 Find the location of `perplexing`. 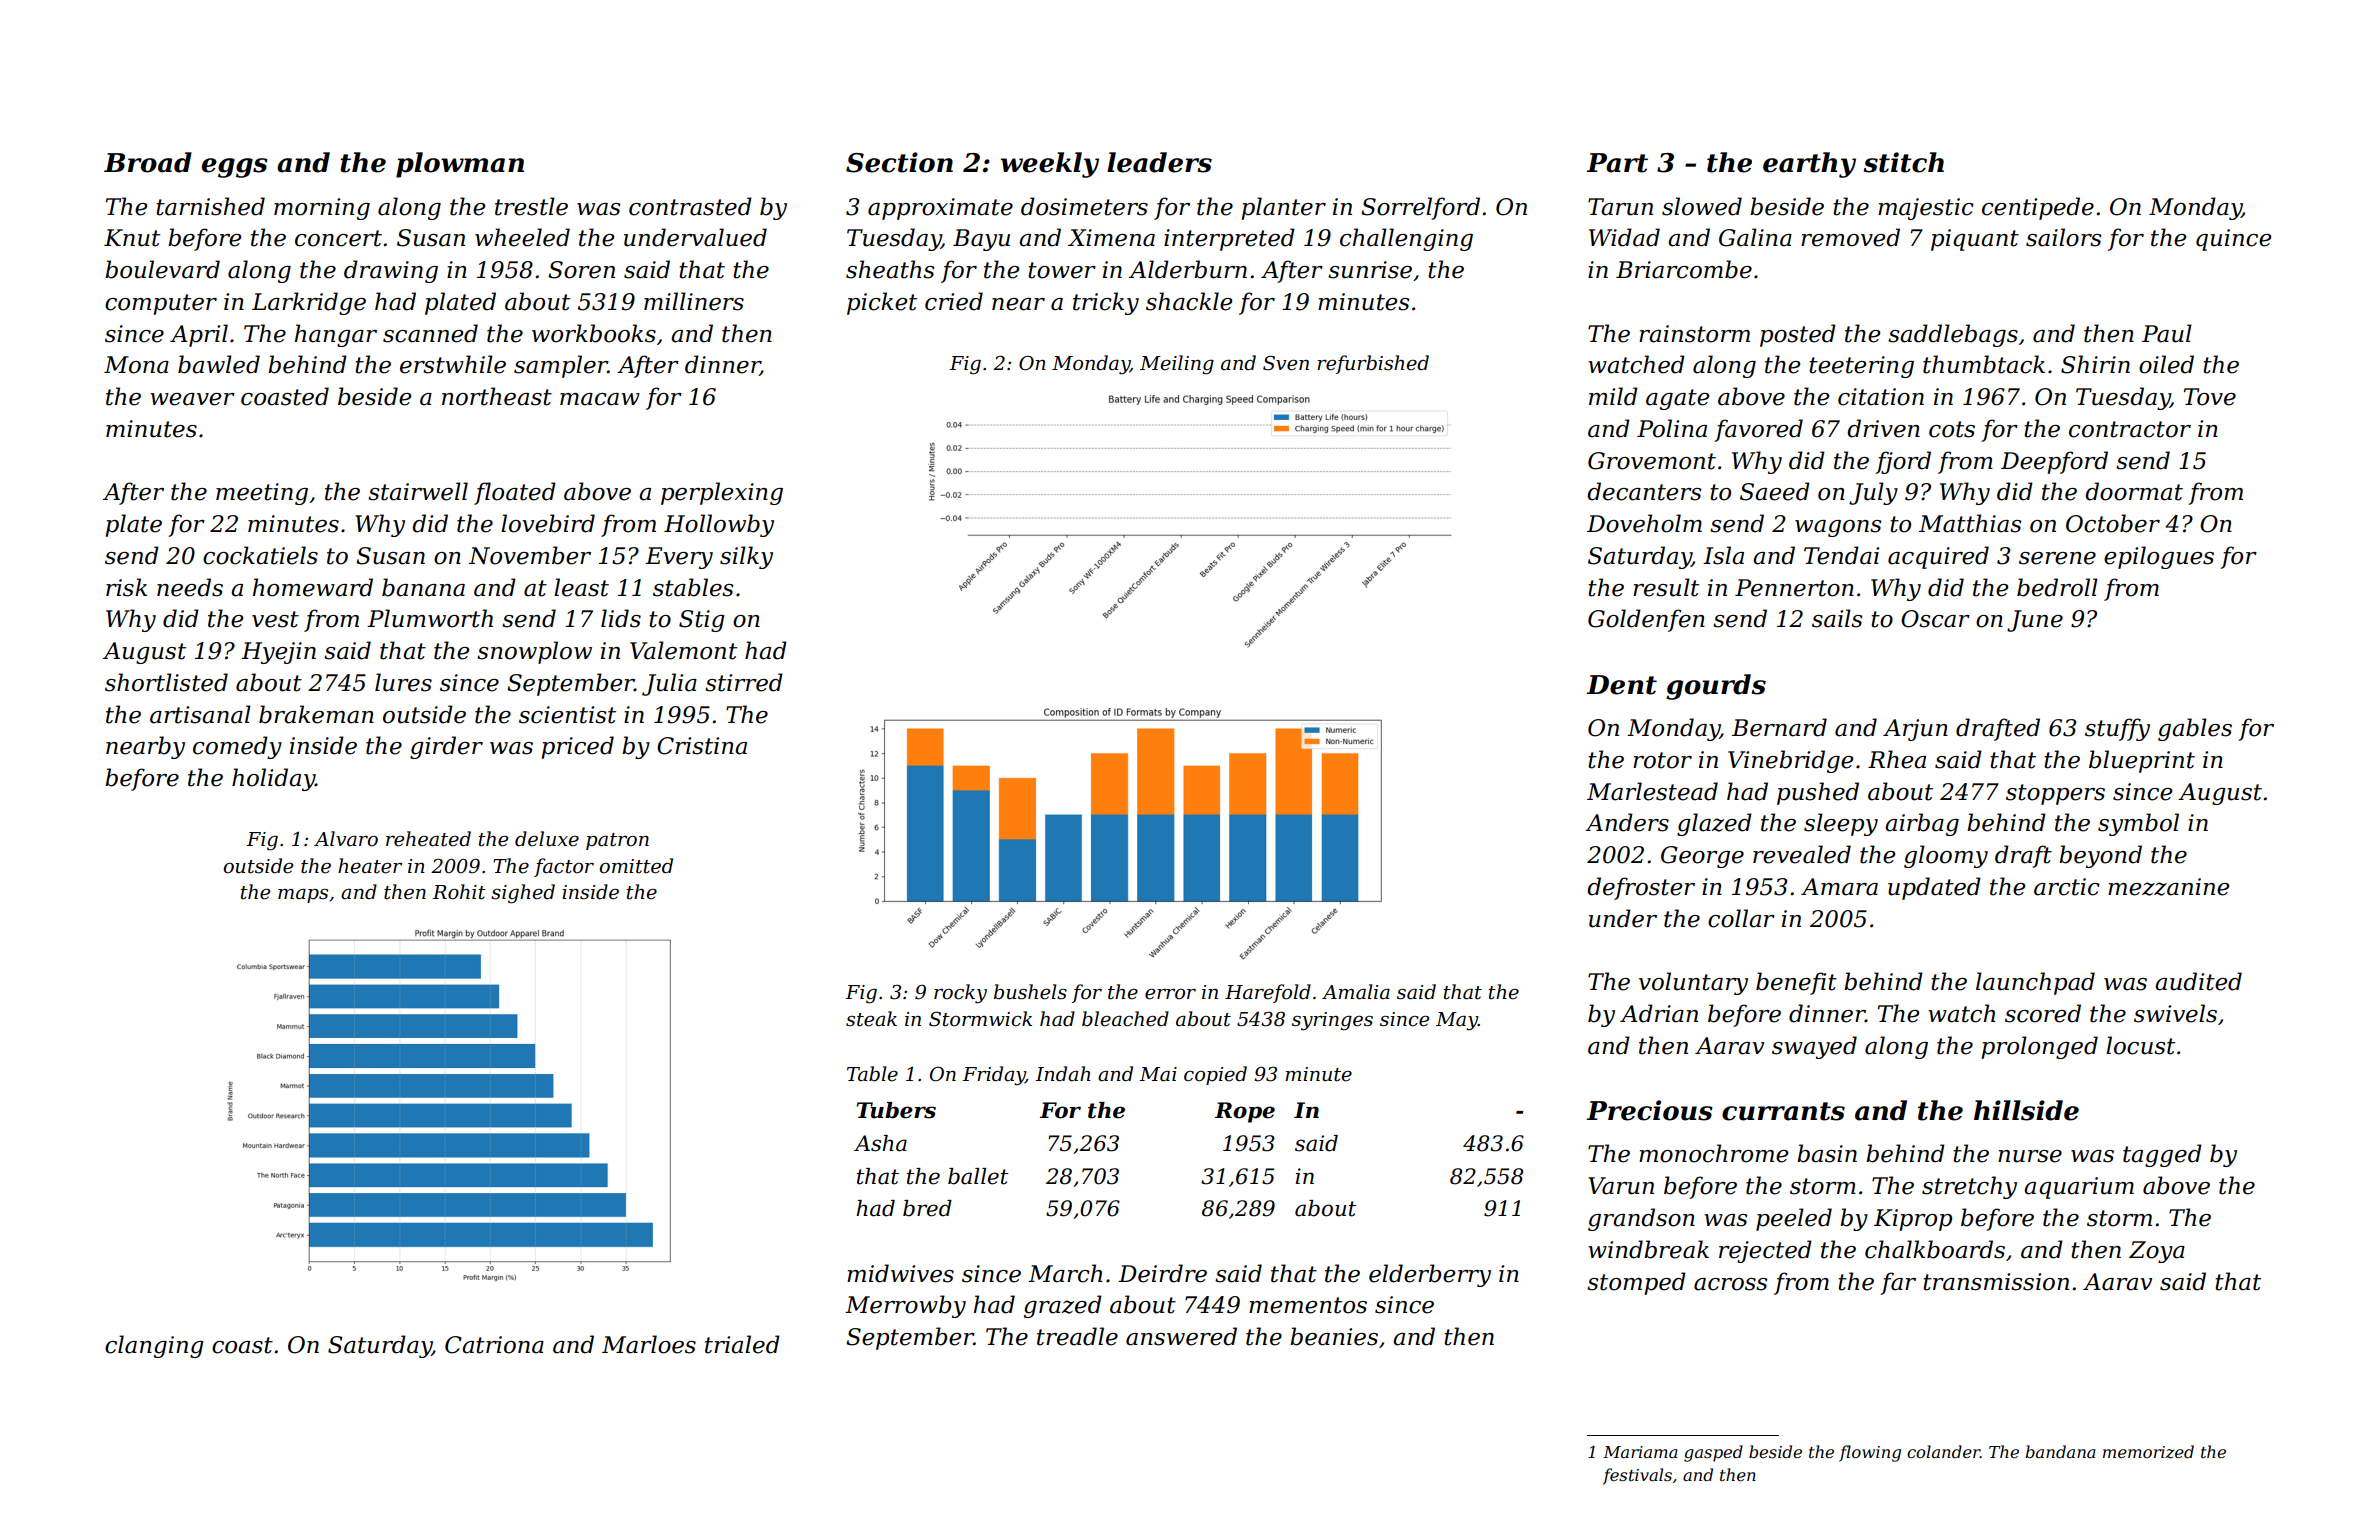

perplexing is located at coordinates (722, 493).
